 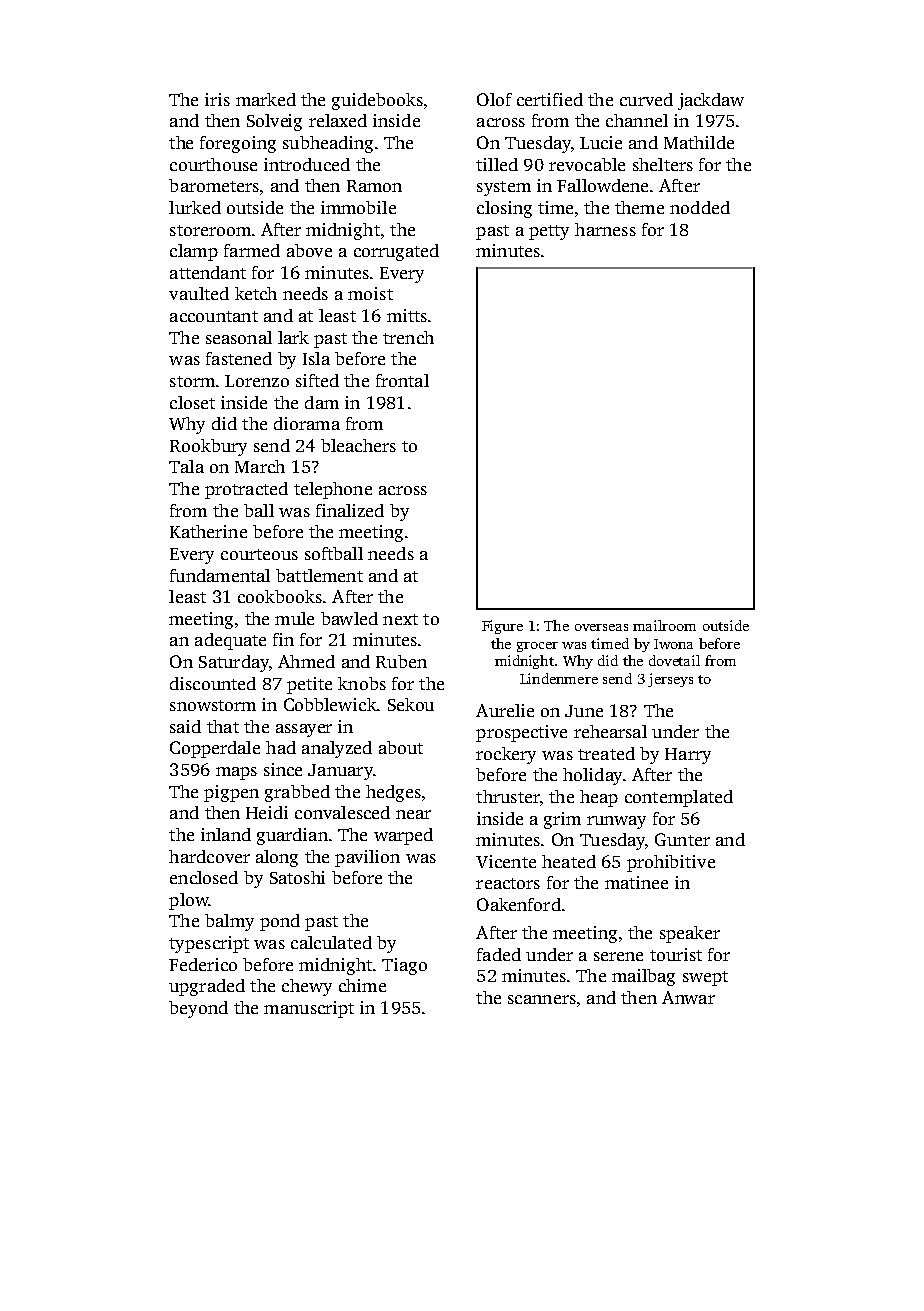 What do you see at coordinates (404, 966) in the screenshot?
I see `Tiago` at bounding box center [404, 966].
